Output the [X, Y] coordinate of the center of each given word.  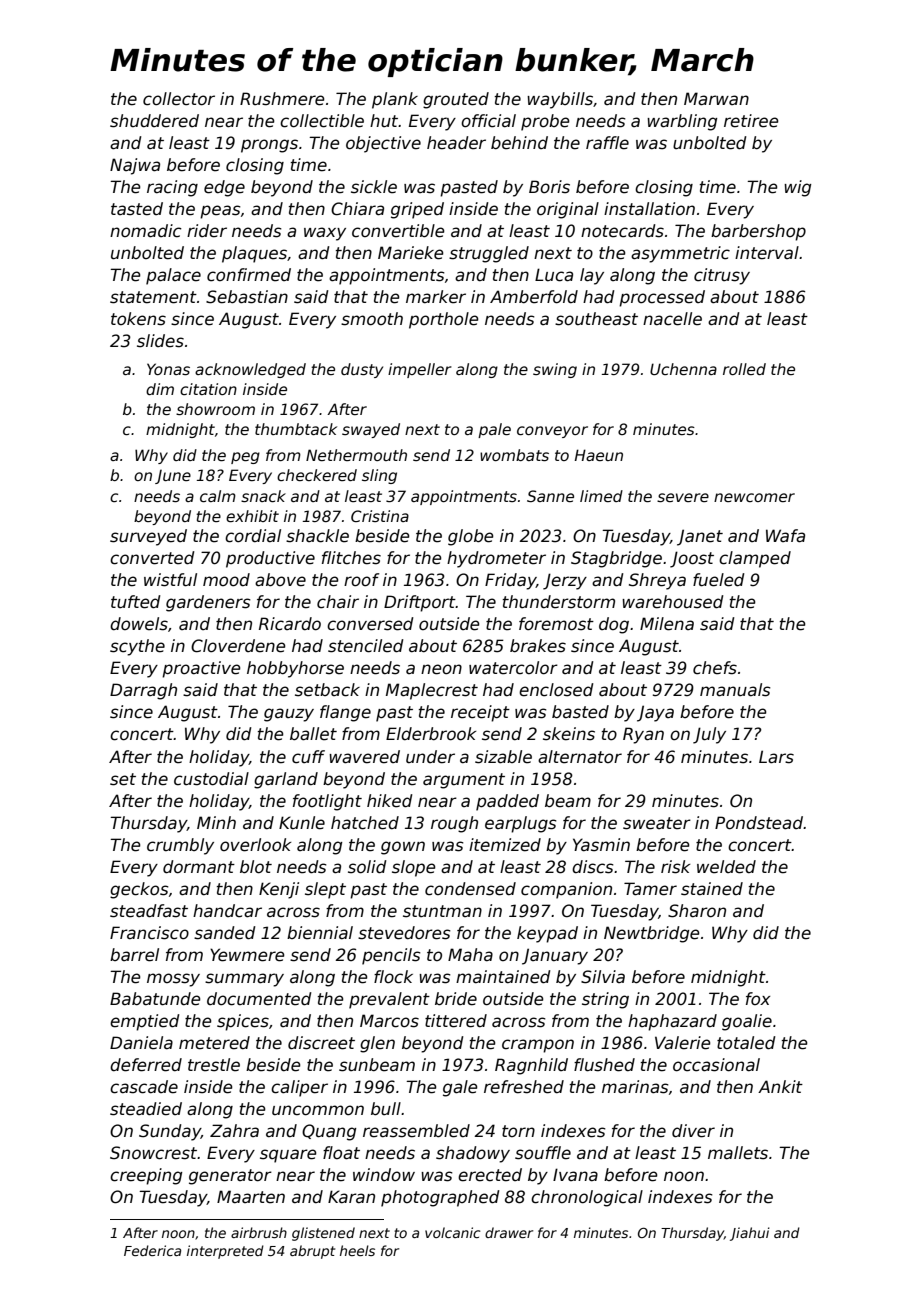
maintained [503, 977]
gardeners [208, 603]
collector [179, 99]
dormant [199, 867]
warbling [682, 122]
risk [675, 867]
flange [345, 713]
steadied [146, 1109]
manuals [735, 690]
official [488, 121]
